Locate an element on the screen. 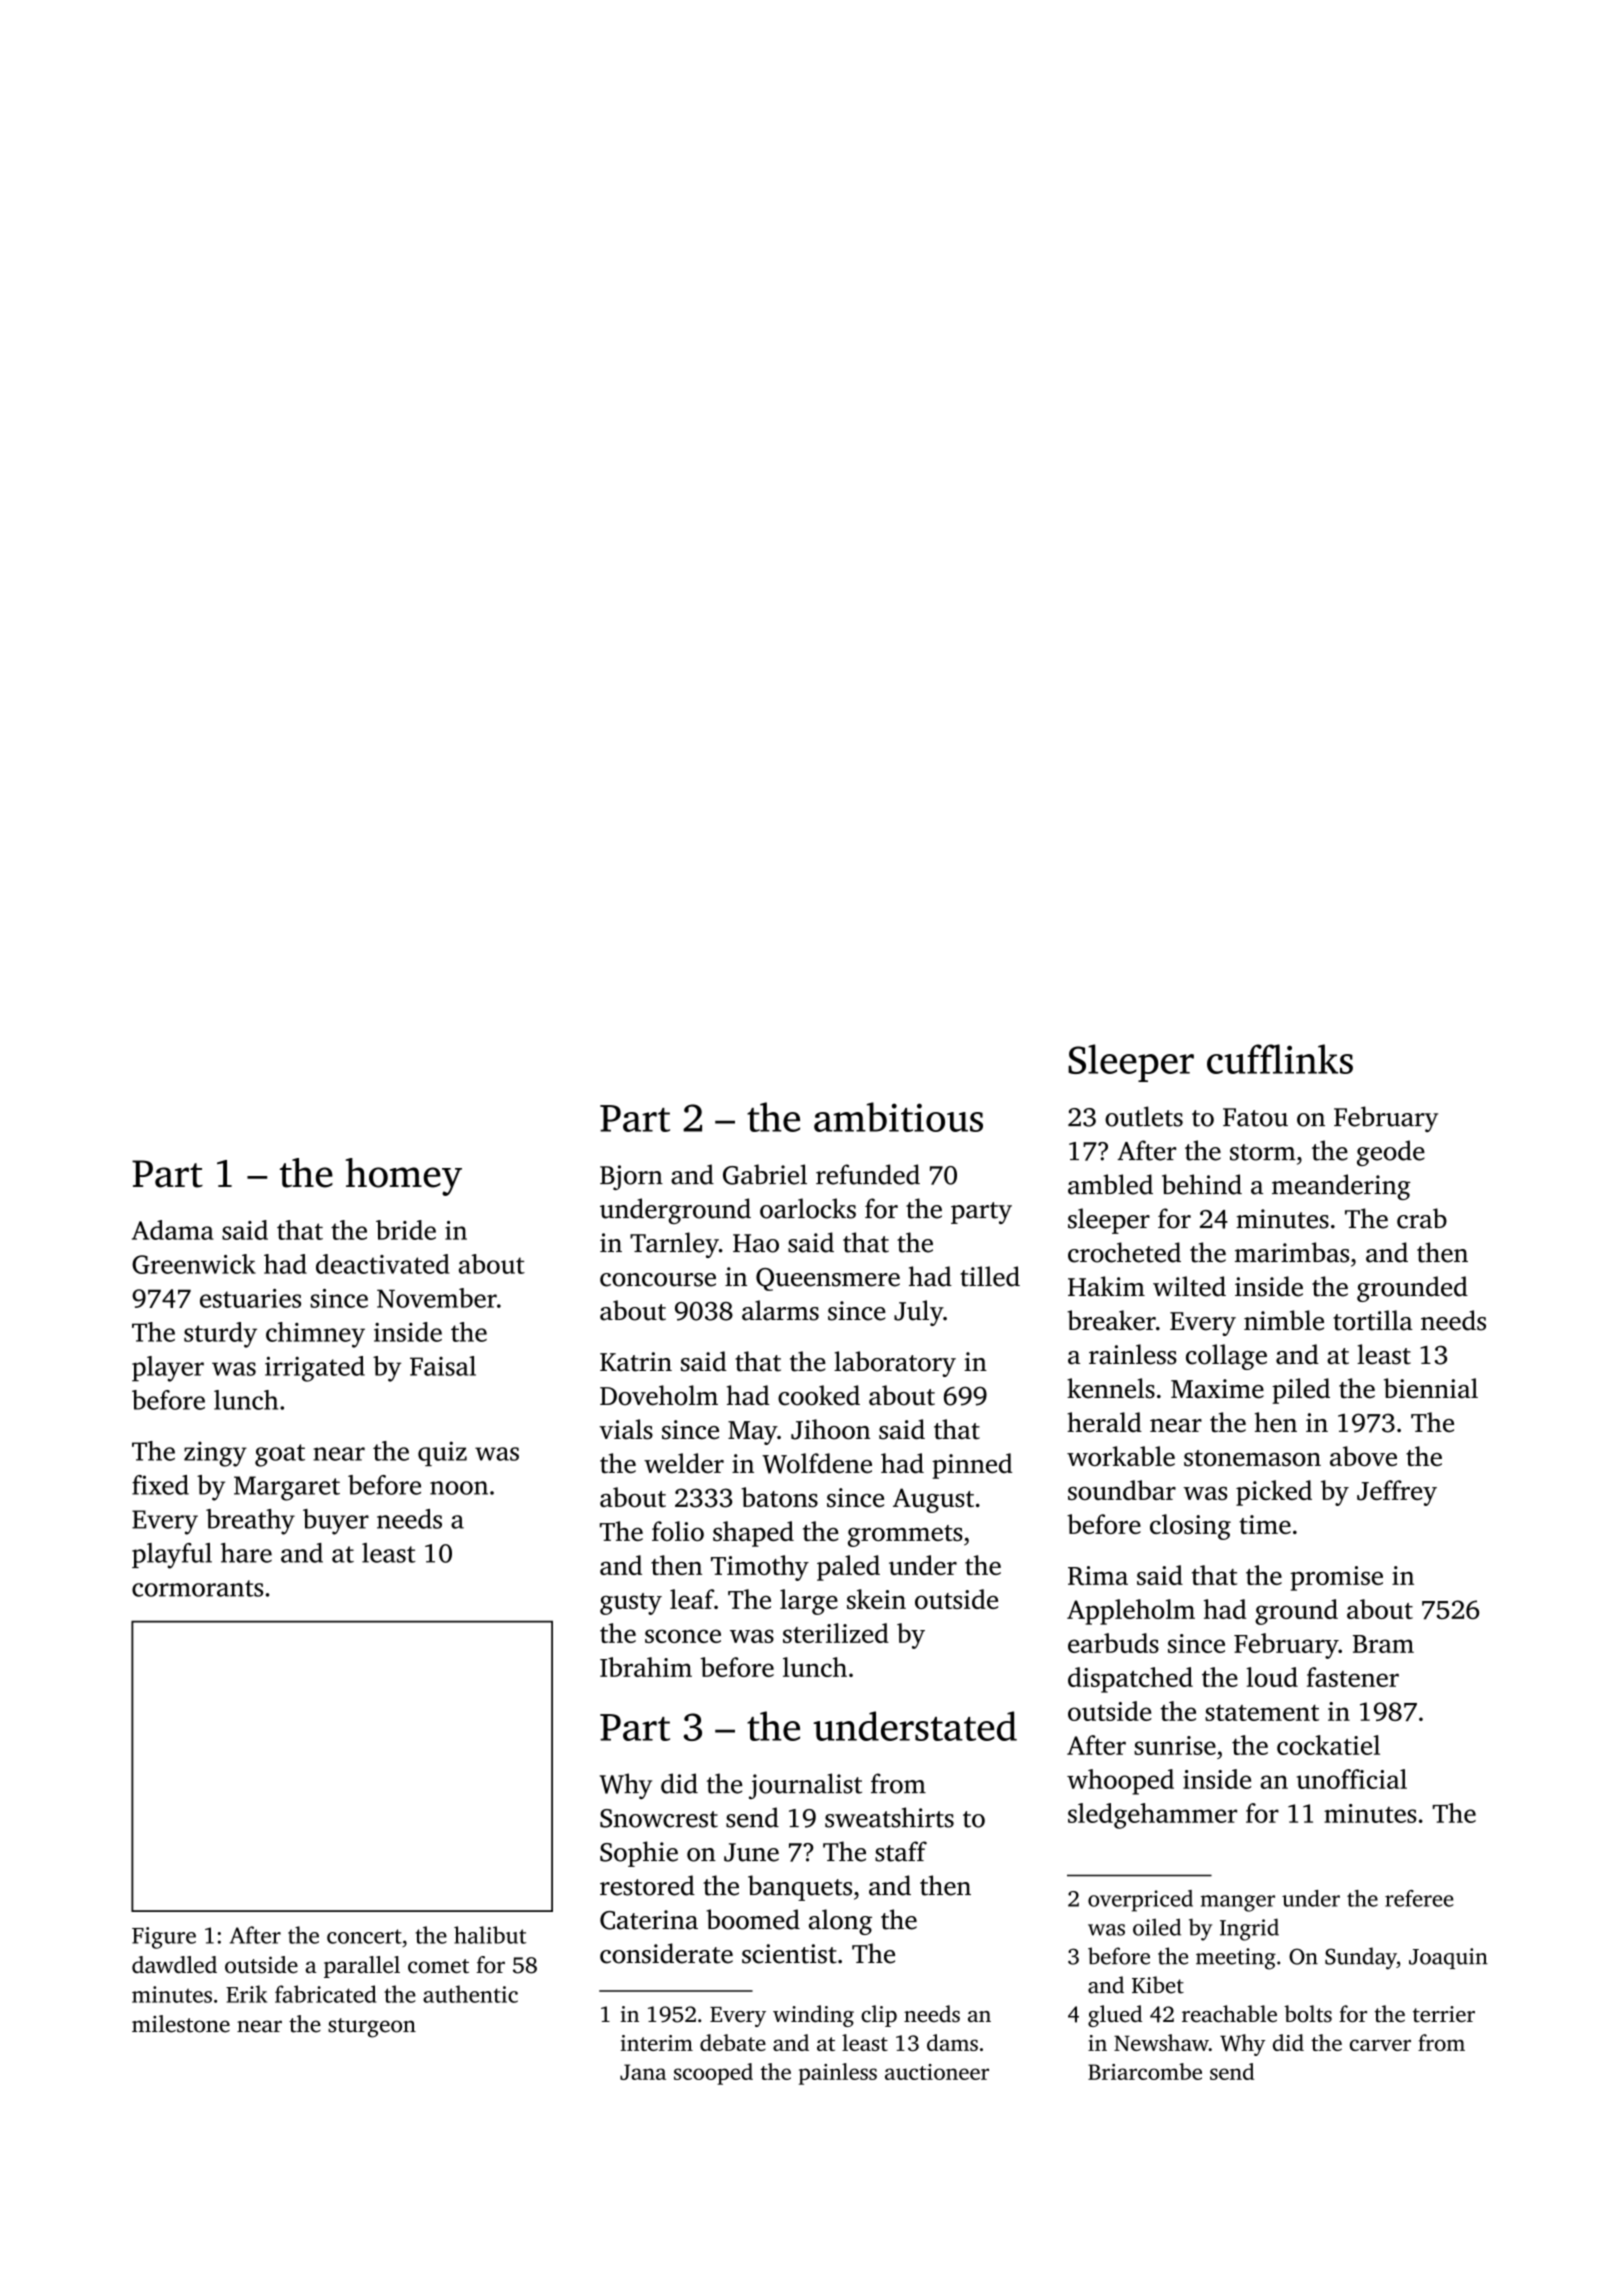 The height and width of the screenshot is (2292, 1620). ambitious is located at coordinates (898, 1117).
